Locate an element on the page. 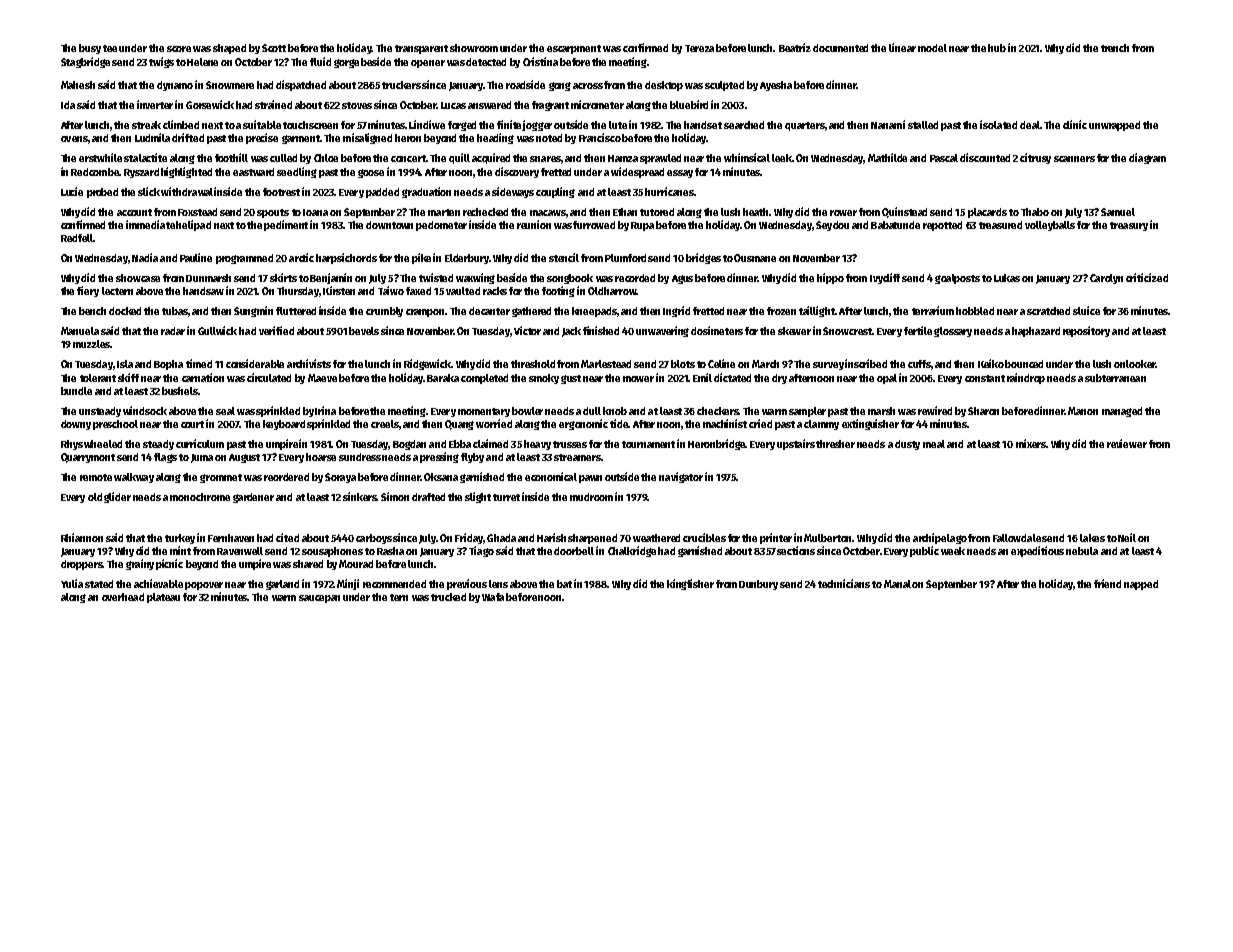 The image size is (1233, 952). crucibles is located at coordinates (704, 537).
